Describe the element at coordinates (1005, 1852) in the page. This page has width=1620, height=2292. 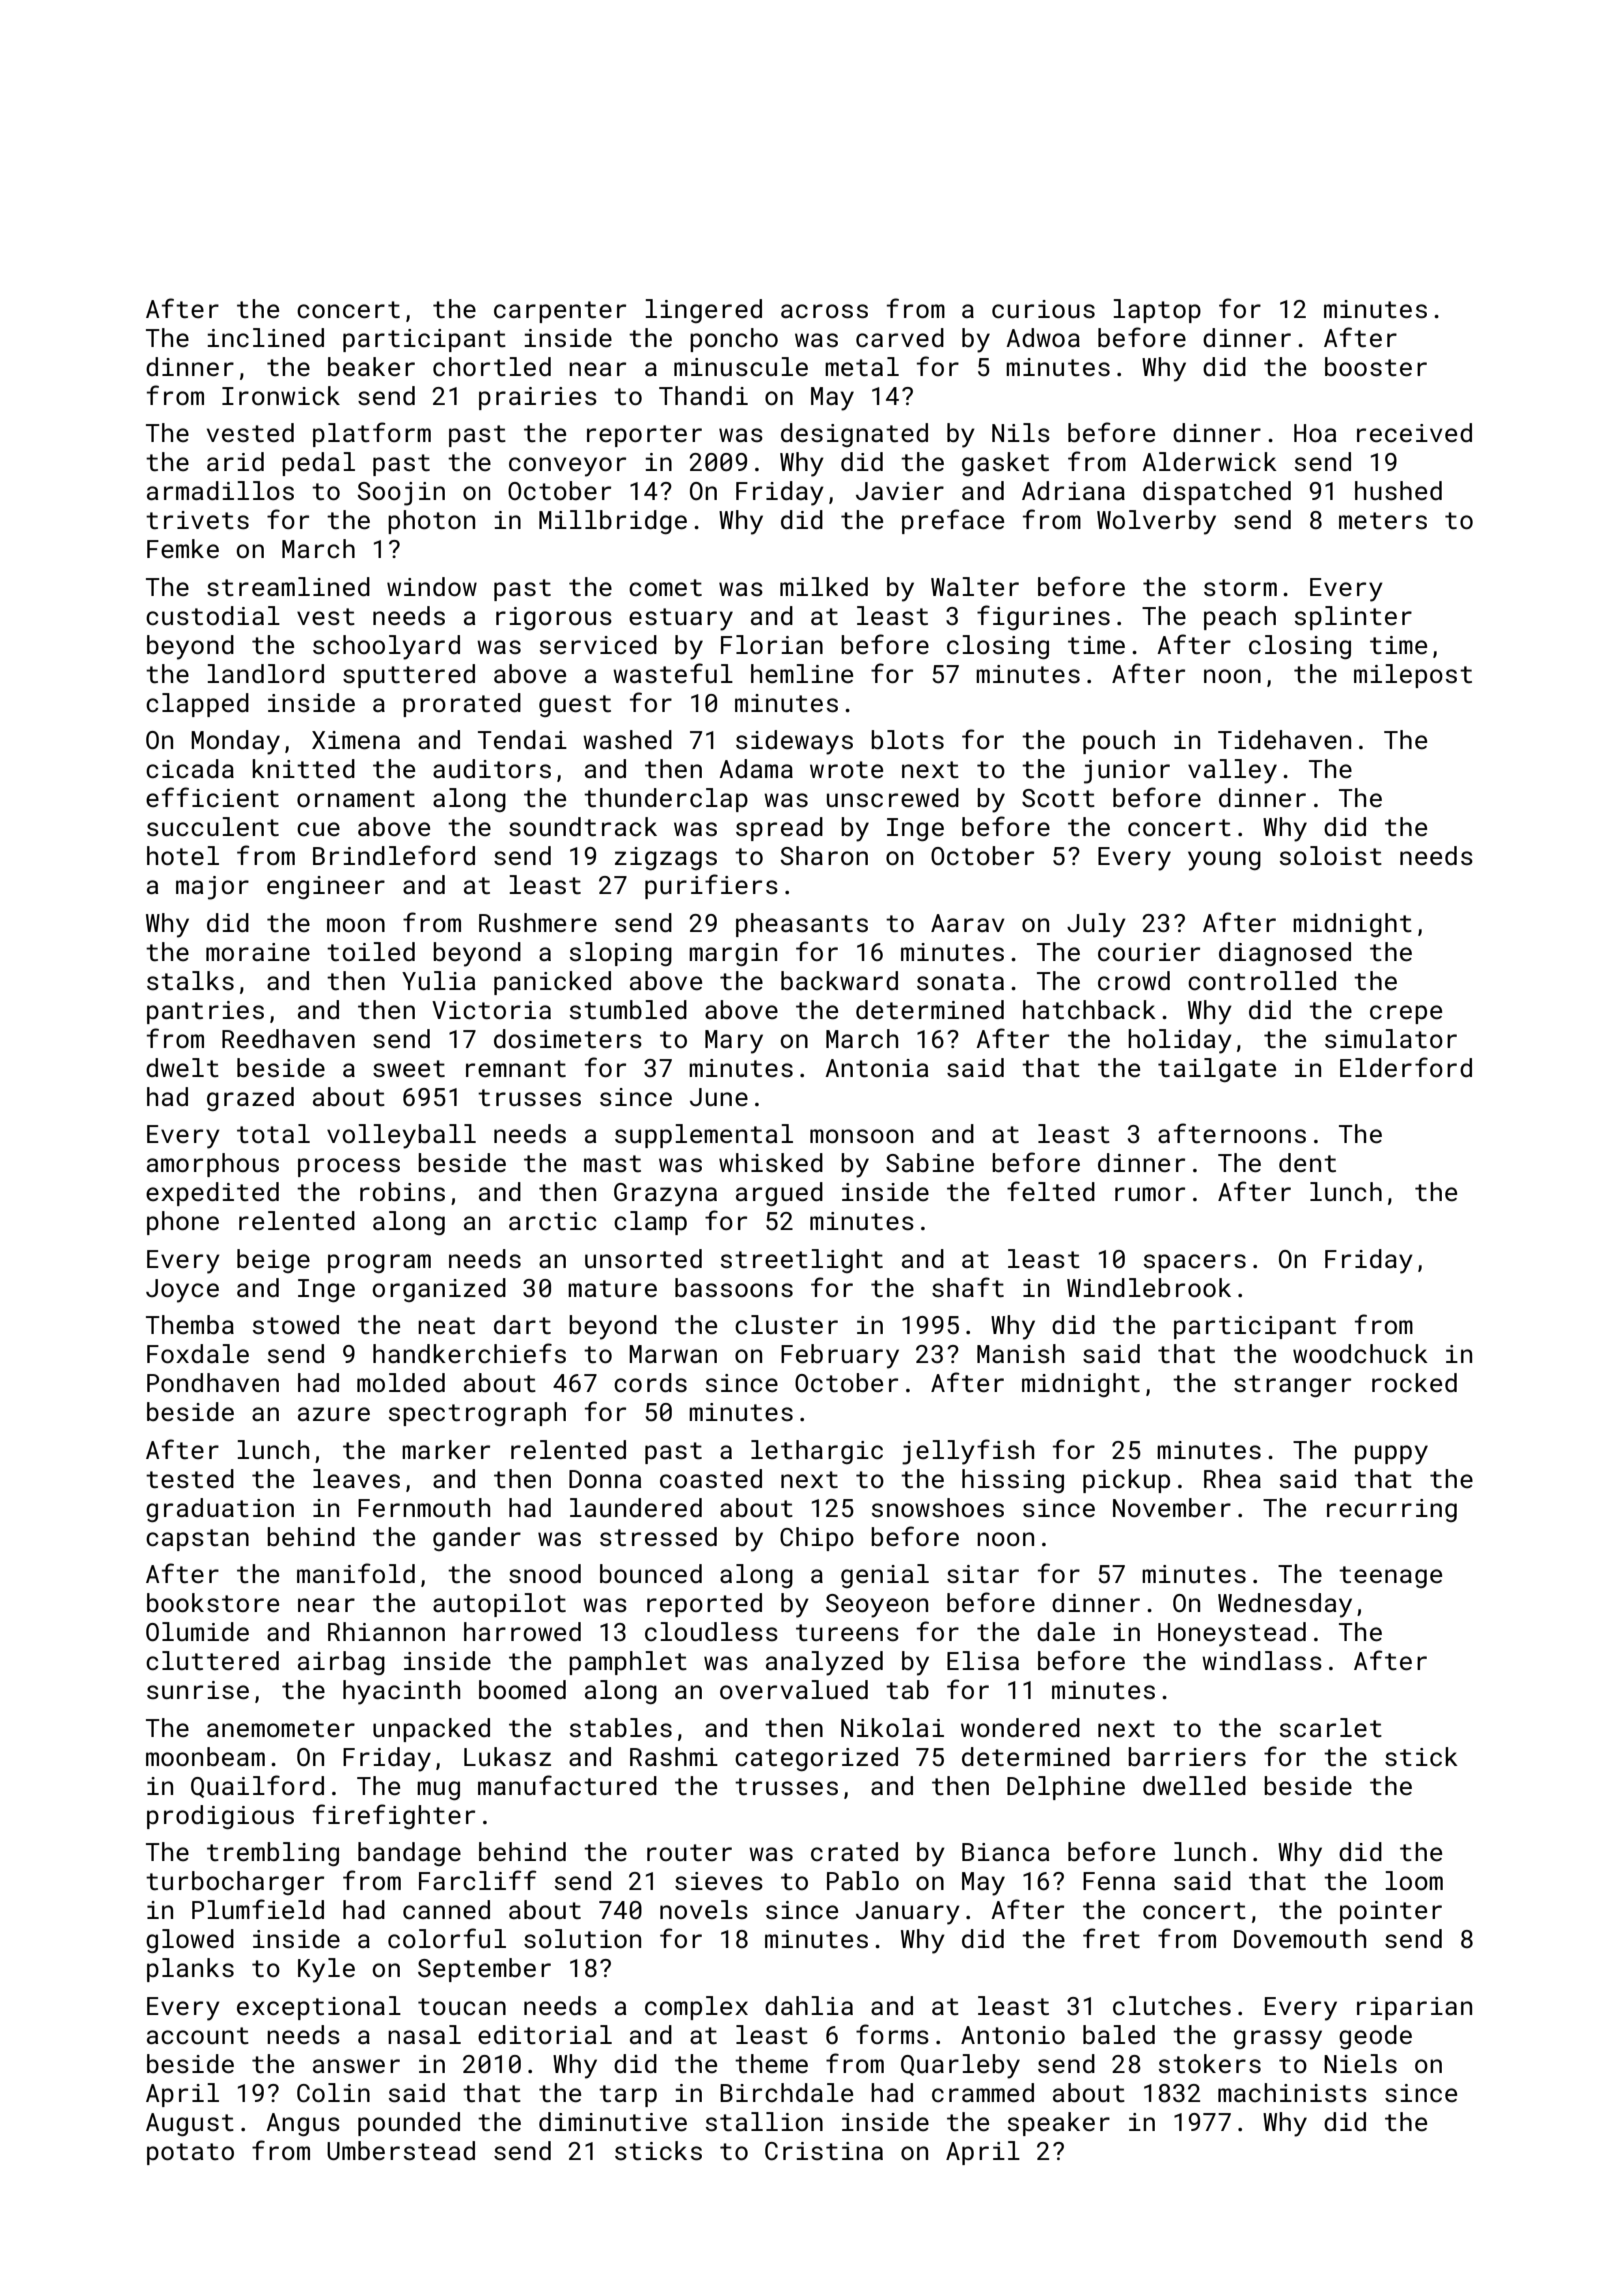
I see `Bianca` at that location.
